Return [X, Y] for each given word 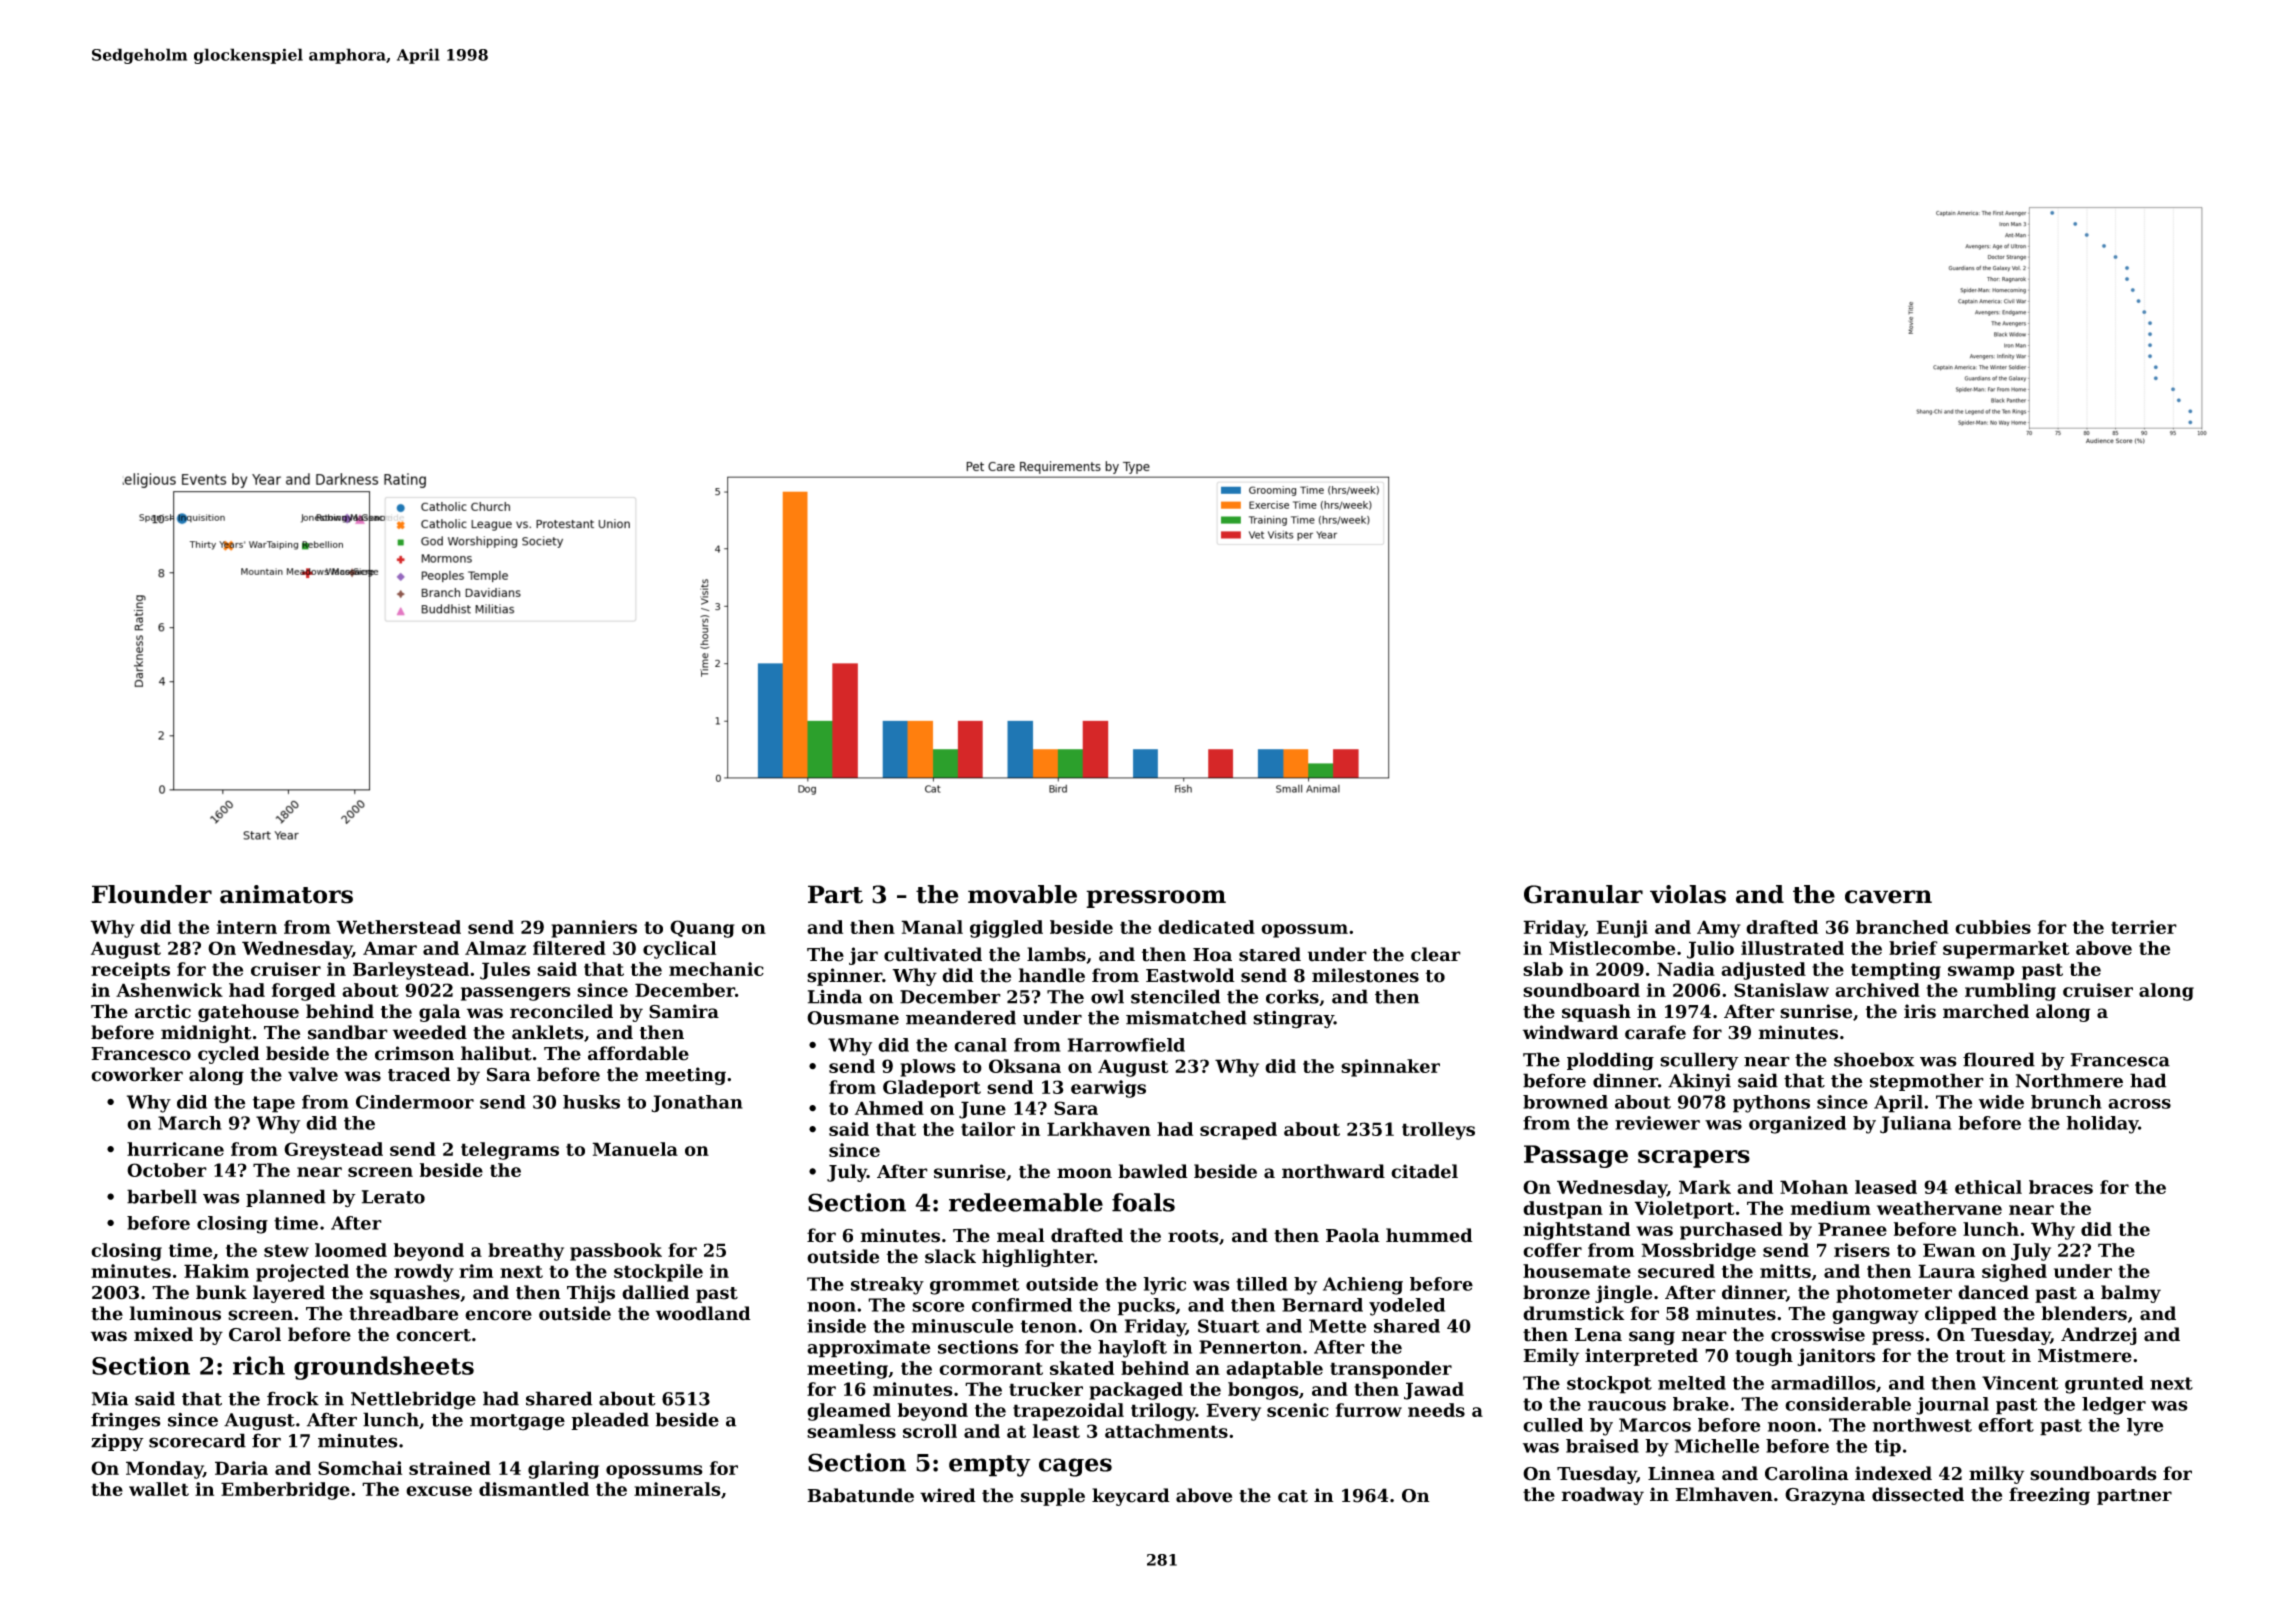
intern [247, 927]
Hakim [216, 1271]
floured [1999, 1059]
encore [498, 1315]
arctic [163, 1011]
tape [274, 1104]
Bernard [1322, 1305]
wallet [159, 1489]
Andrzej [2099, 1336]
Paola [1353, 1235]
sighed [2014, 1273]
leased [1886, 1187]
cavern [1888, 897]
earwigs [1108, 1089]
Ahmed [889, 1108]
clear [1436, 954]
